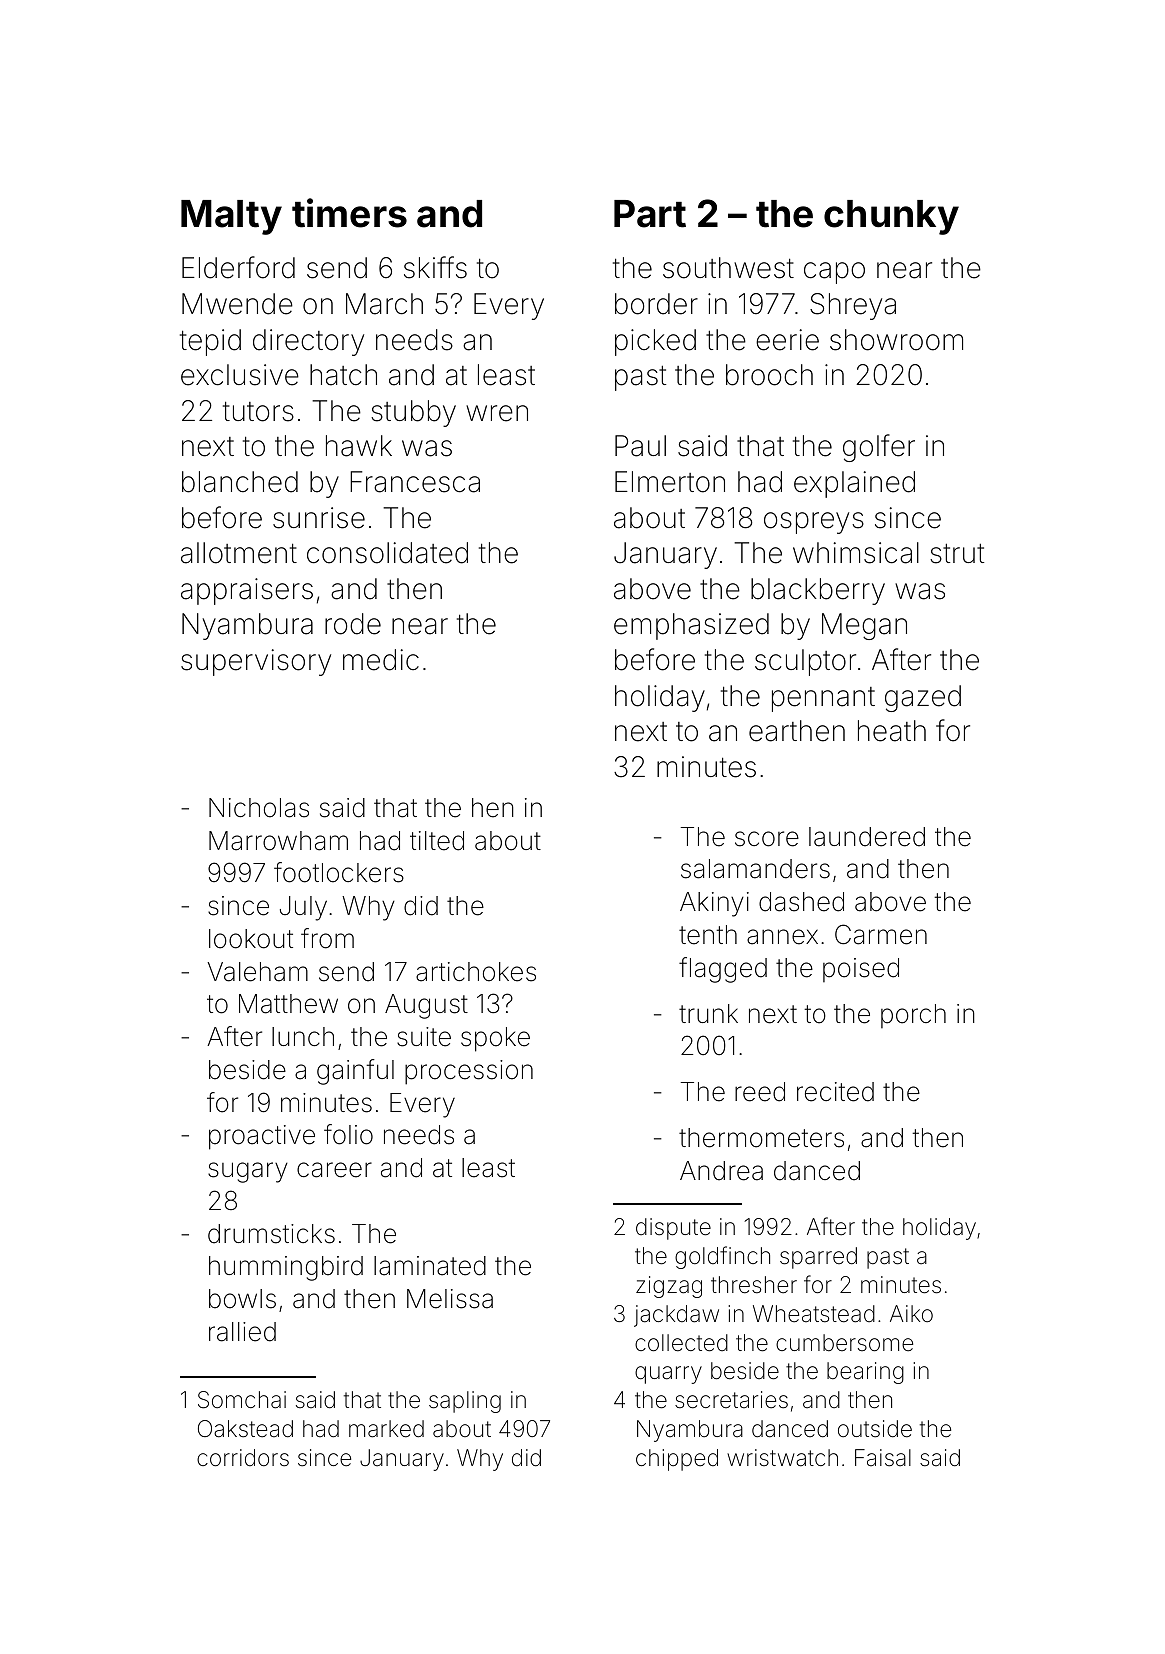 This screenshot has width=1165, height=1654. Describe the element at coordinates (769, 375) in the screenshot. I see `brooch` at that location.
